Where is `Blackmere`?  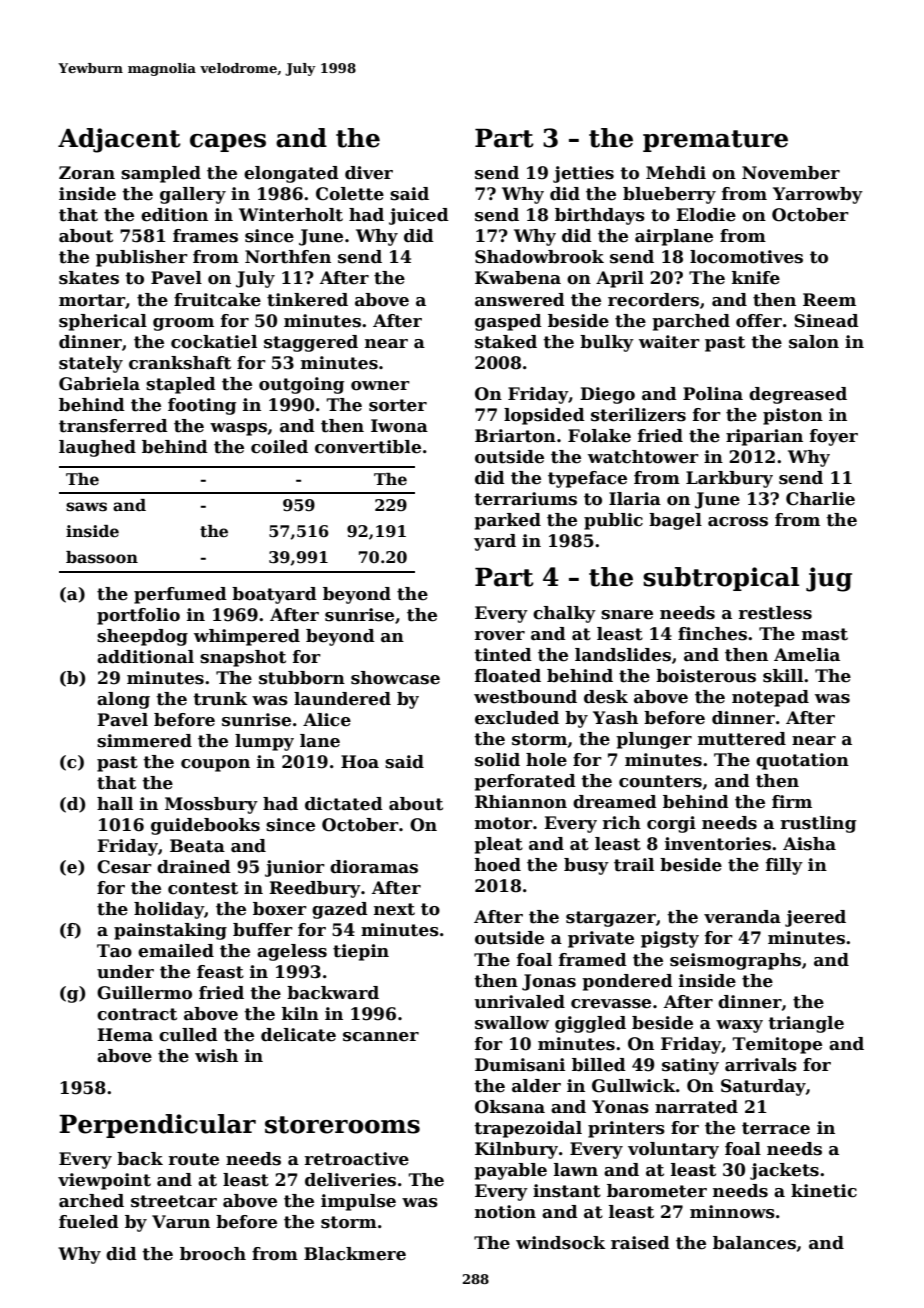 Blackmere is located at coordinates (355, 1254).
